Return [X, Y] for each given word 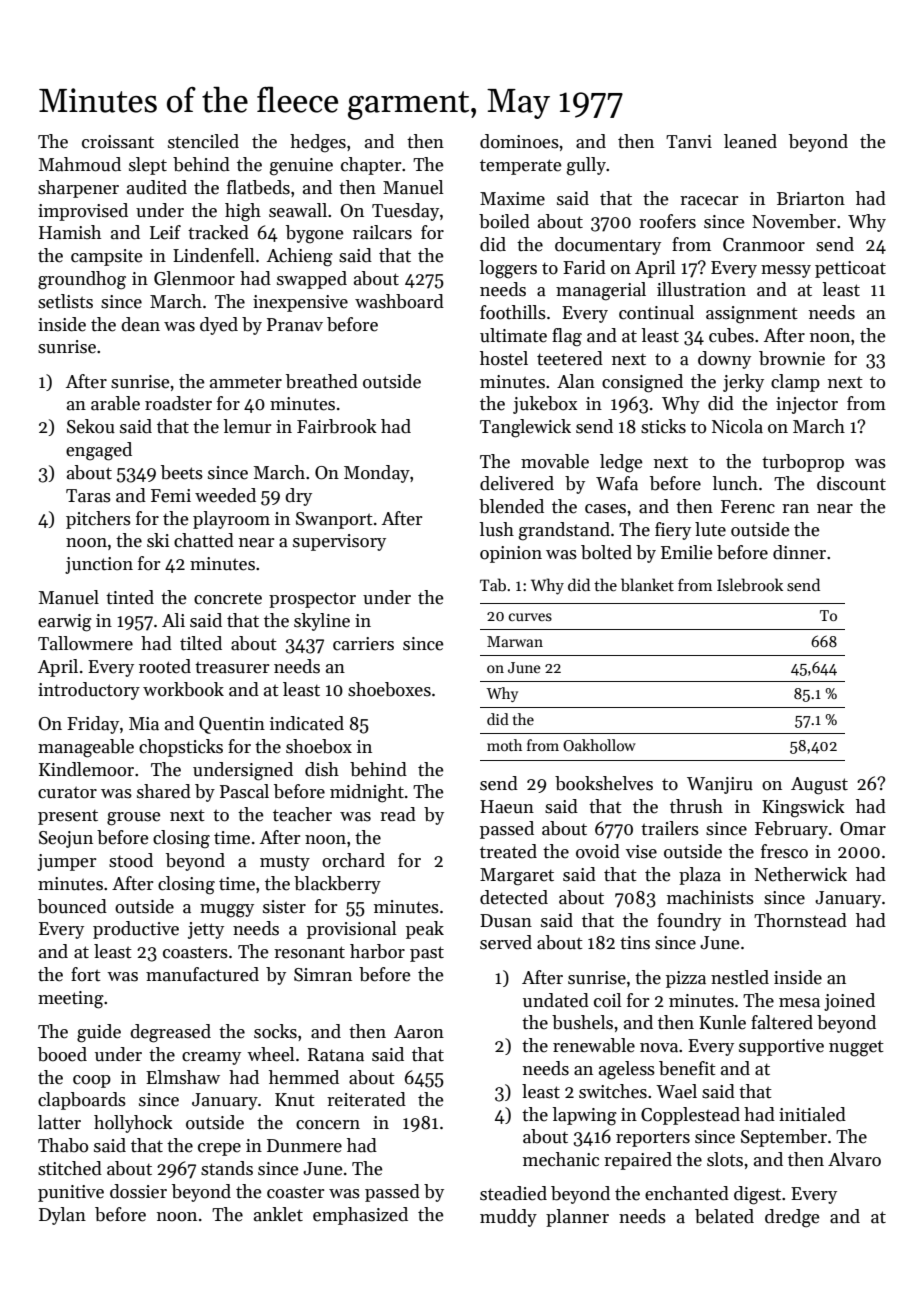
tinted [130, 597]
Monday [377, 474]
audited [157, 187]
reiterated [366, 1099]
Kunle [722, 1022]
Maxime [512, 199]
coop [92, 1081]
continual [656, 312]
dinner [799, 552]
